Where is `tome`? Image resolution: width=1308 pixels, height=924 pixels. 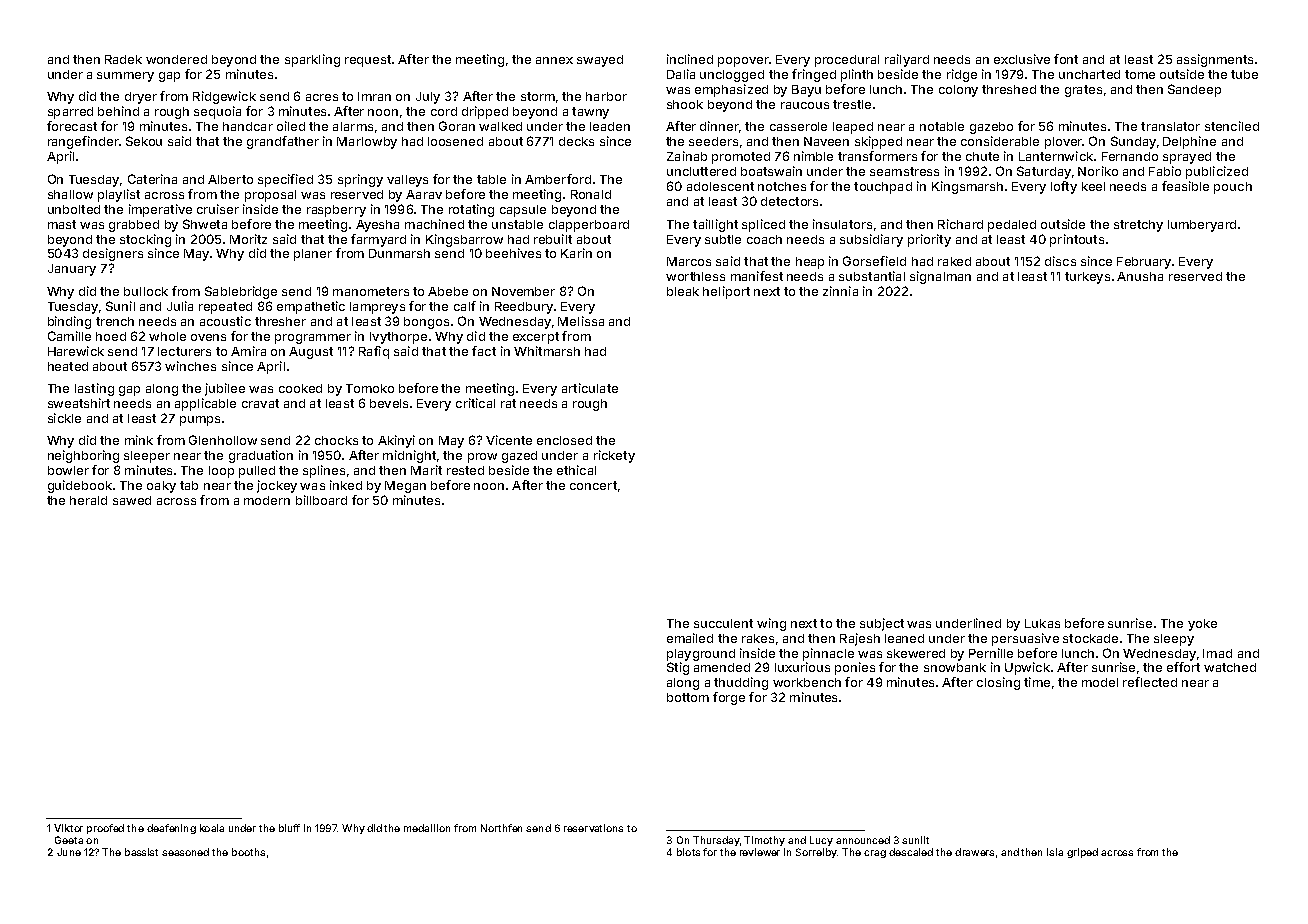
tome is located at coordinates (1140, 74).
